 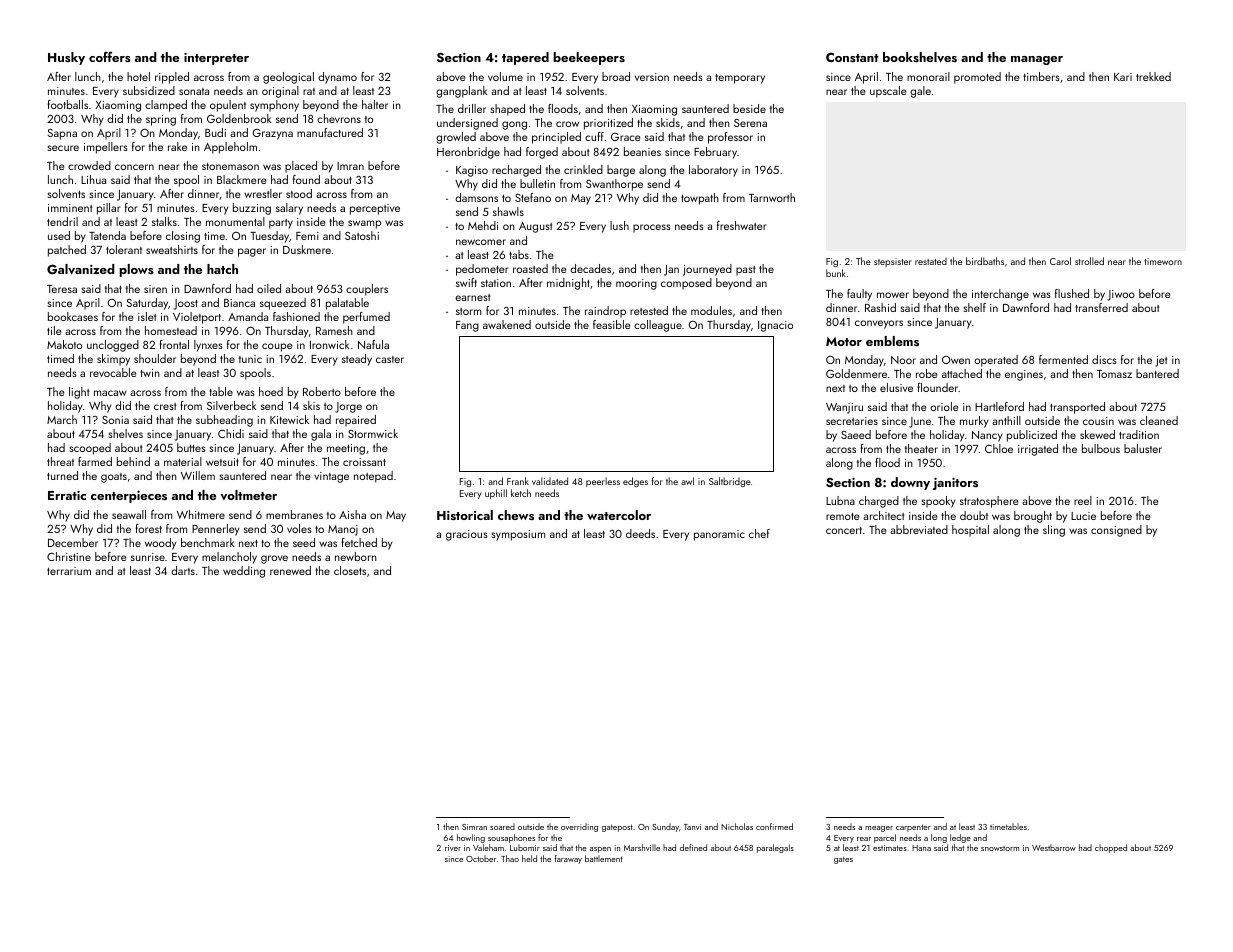 I want to click on howling, so click(x=471, y=838).
